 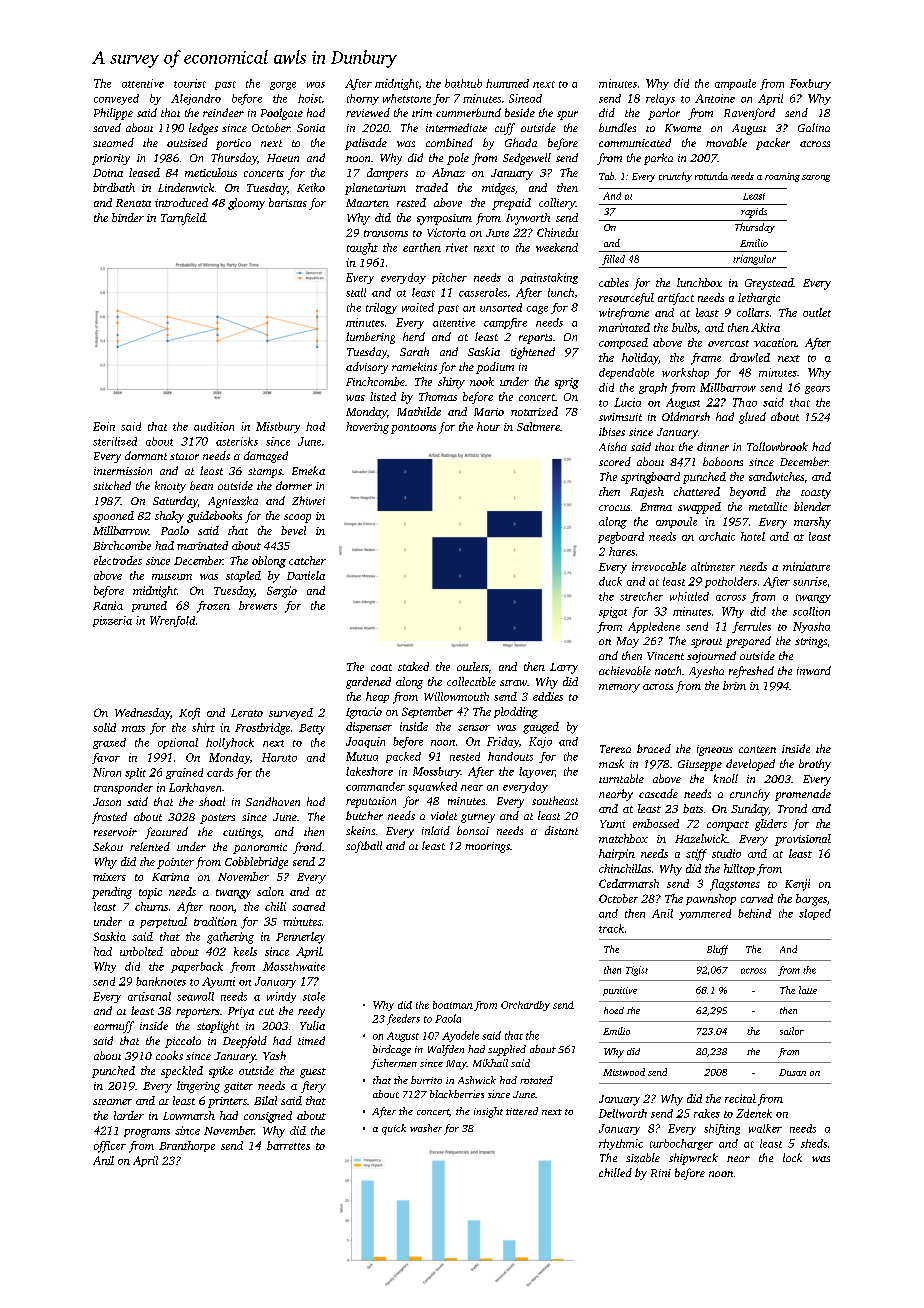 What do you see at coordinates (190, 83) in the page?
I see `tourist` at bounding box center [190, 83].
